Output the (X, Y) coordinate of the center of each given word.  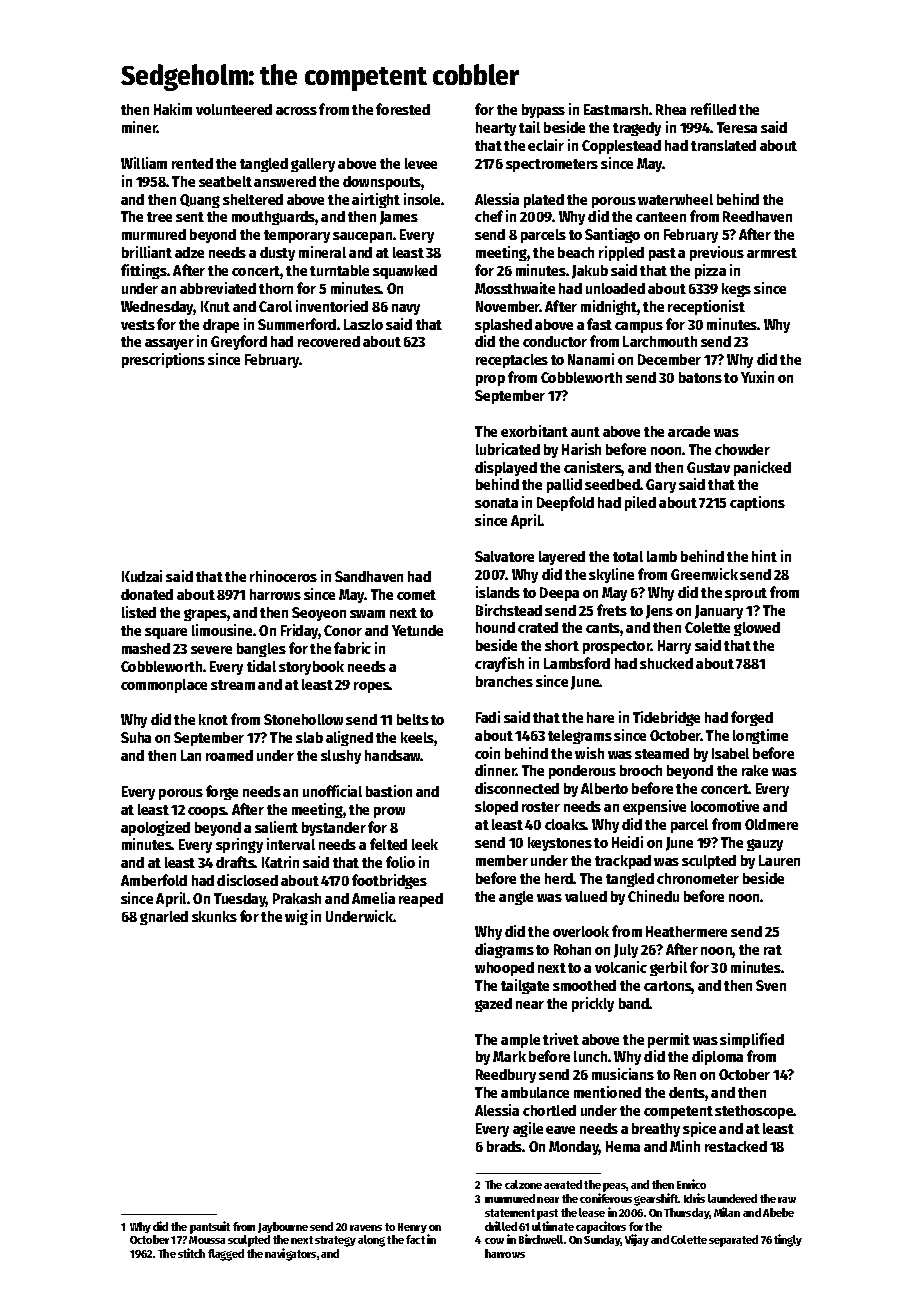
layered (562, 558)
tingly (788, 1240)
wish (589, 753)
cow (494, 1241)
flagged (226, 1255)
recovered (329, 341)
